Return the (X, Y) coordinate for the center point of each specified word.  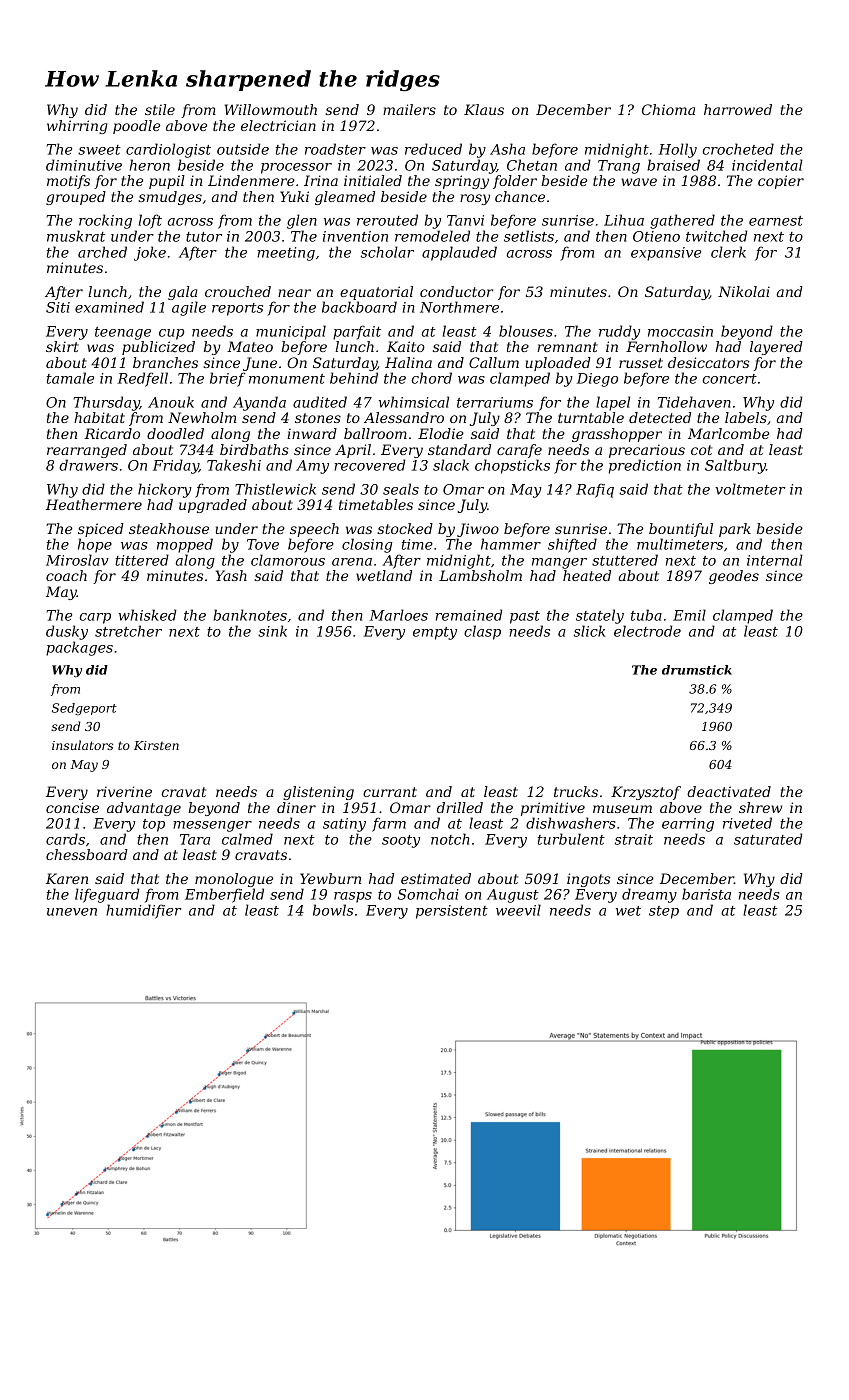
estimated (436, 878)
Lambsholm (480, 575)
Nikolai (744, 291)
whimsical (414, 402)
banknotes (250, 615)
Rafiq (595, 490)
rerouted (387, 220)
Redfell (142, 379)
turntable (591, 417)
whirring (77, 127)
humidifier (144, 911)
